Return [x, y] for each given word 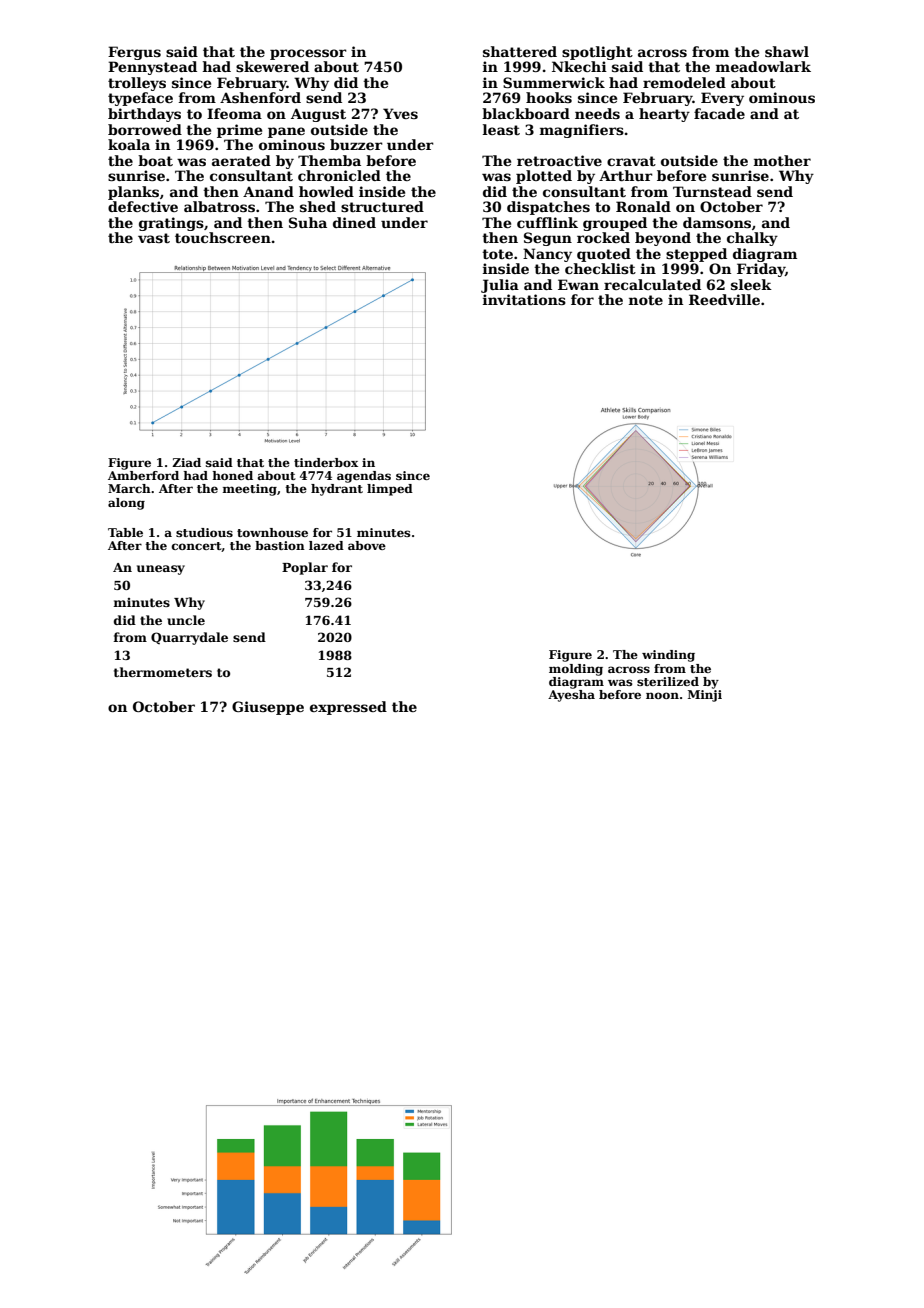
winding [668, 656]
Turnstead [712, 191]
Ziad [186, 462]
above [367, 545]
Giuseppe [268, 708]
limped [390, 490]
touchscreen [223, 237]
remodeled [684, 82]
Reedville [724, 299]
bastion [280, 545]
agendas [364, 477]
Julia [500, 286]
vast [154, 238]
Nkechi [579, 66]
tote [497, 254]
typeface [140, 99]
